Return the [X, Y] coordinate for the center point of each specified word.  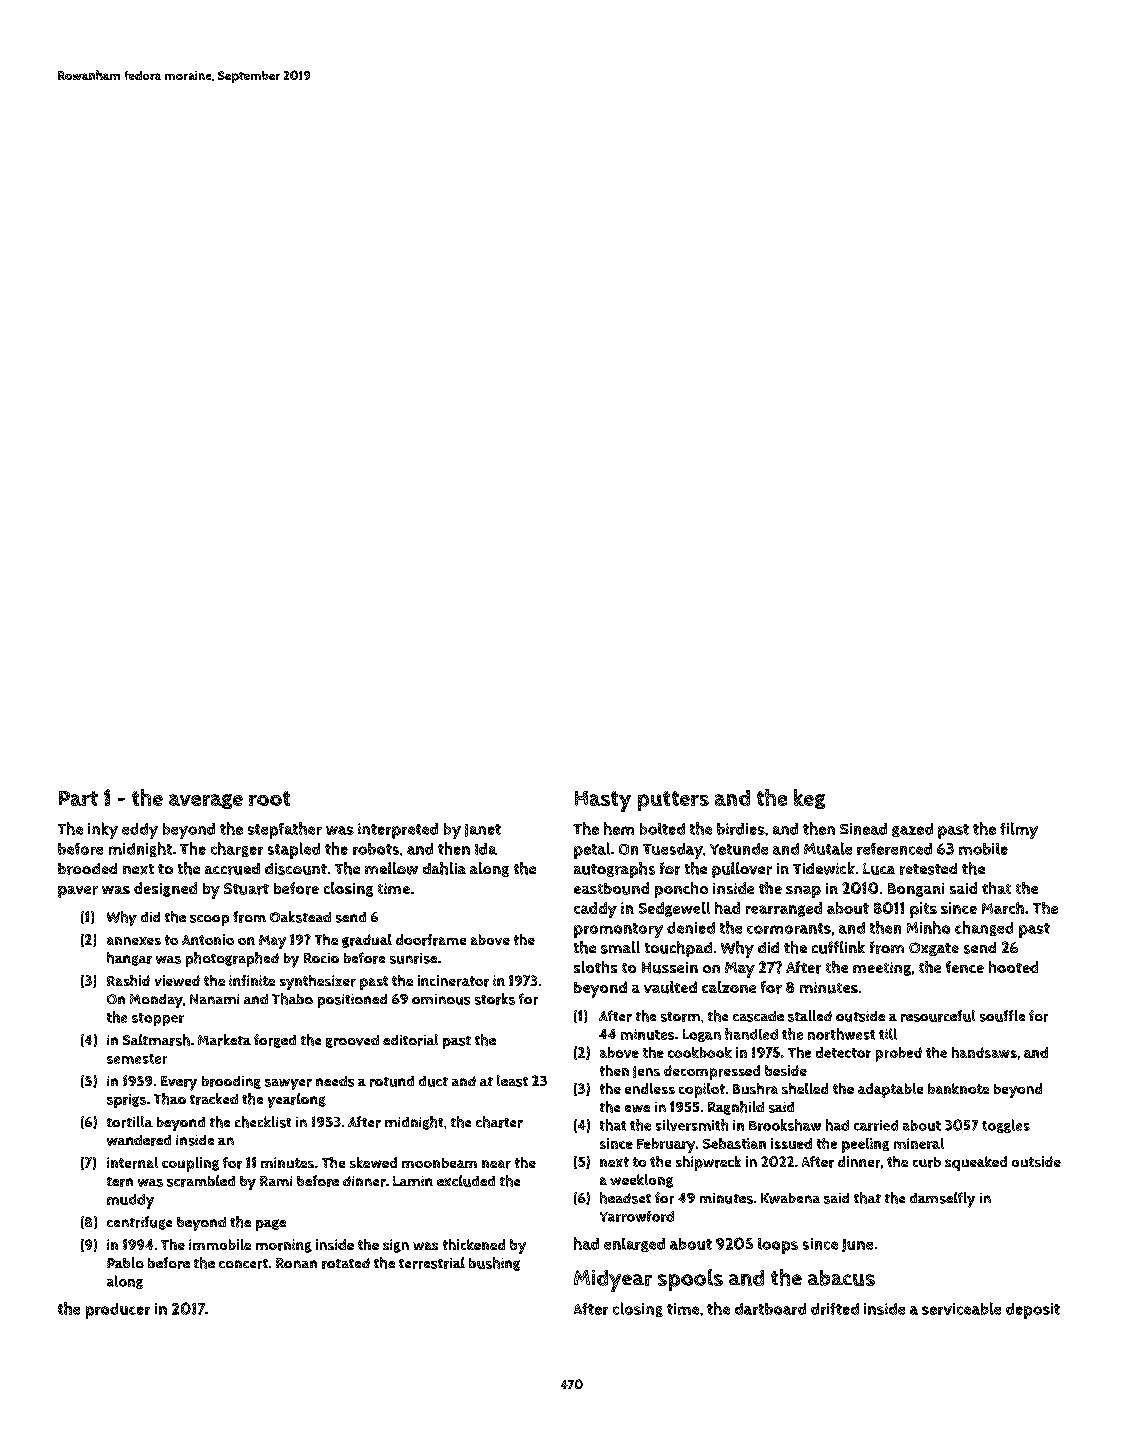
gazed [912, 830]
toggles [1006, 1126]
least [512, 1081]
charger [237, 849]
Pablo [125, 1262]
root [269, 798]
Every [179, 1083]
